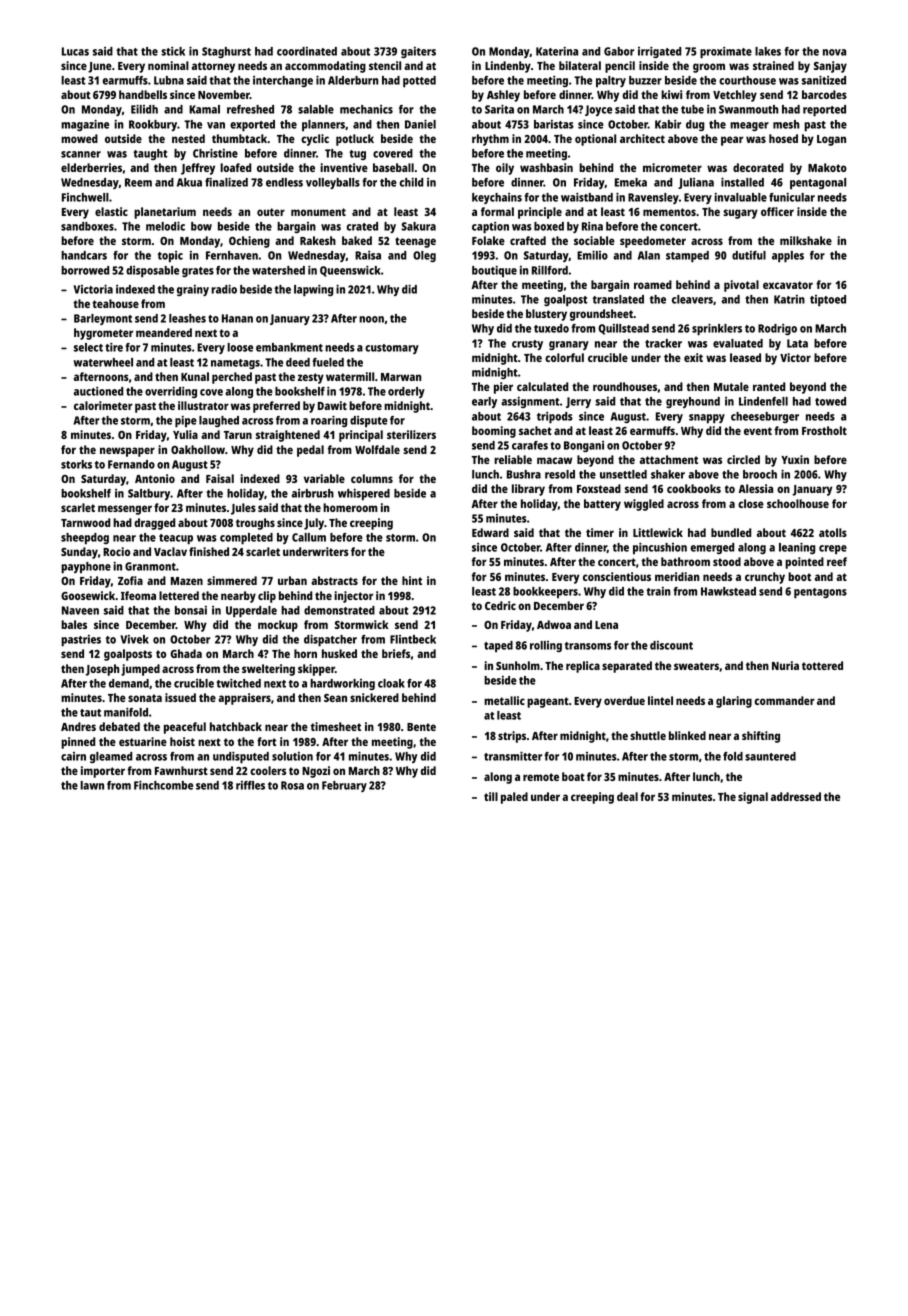 The width and height of the screenshot is (908, 1316). Describe the element at coordinates (658, 532) in the screenshot. I see `Littlewick` at that location.
